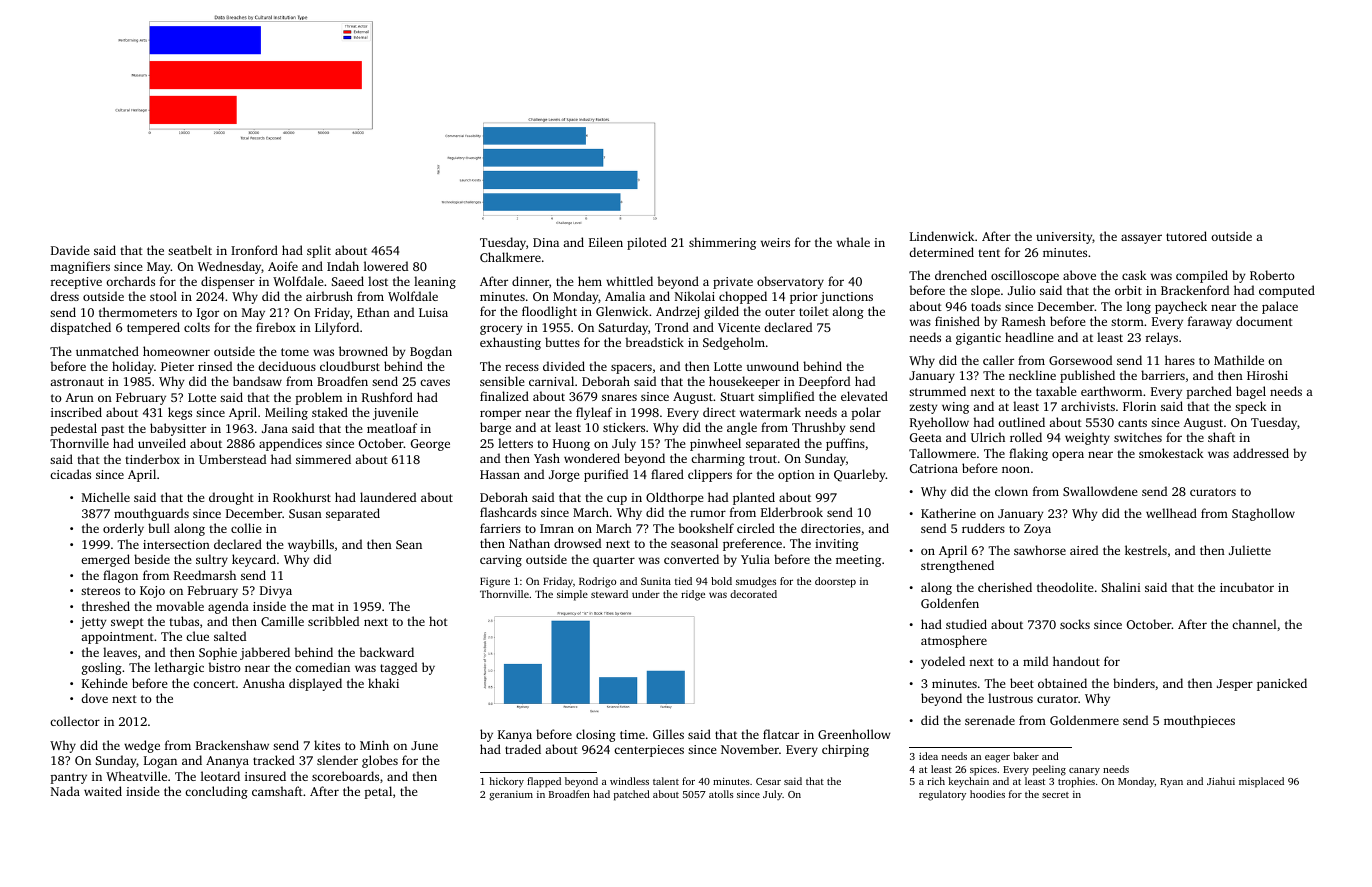 The width and height of the screenshot is (1372, 887). I want to click on oscilloscope, so click(1025, 276).
